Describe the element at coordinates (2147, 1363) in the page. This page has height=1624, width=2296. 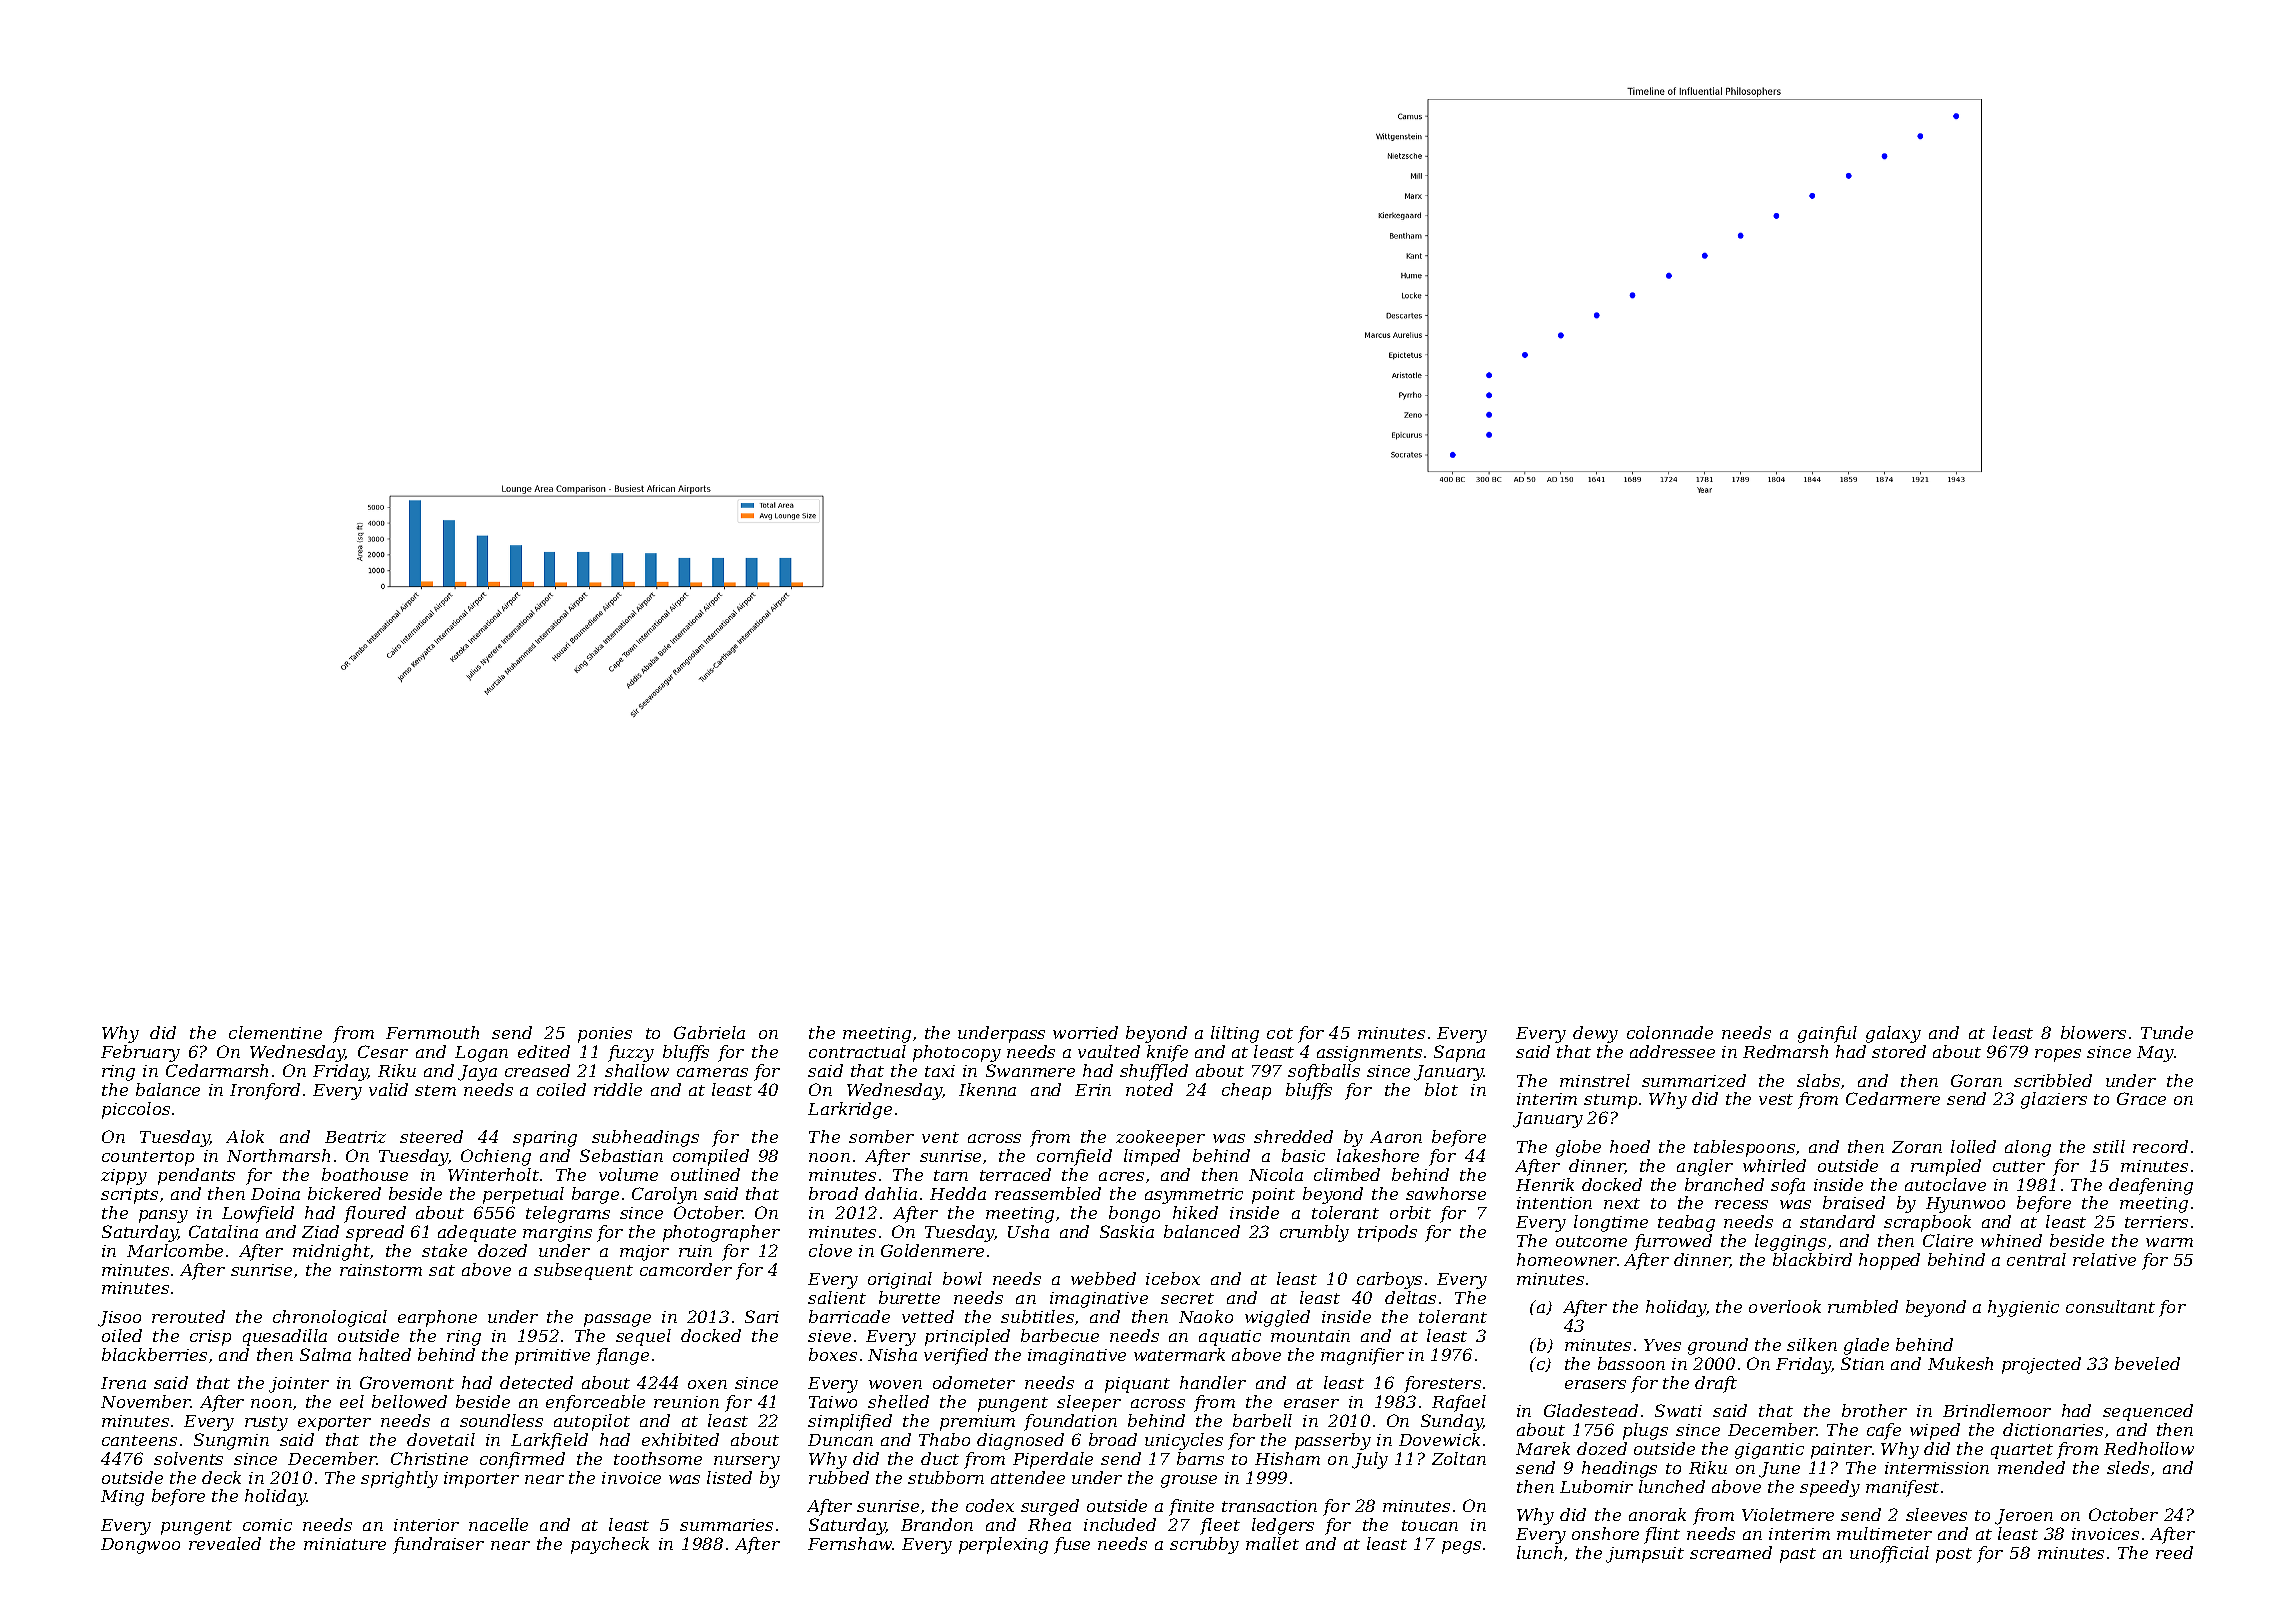
I see `beveled` at that location.
